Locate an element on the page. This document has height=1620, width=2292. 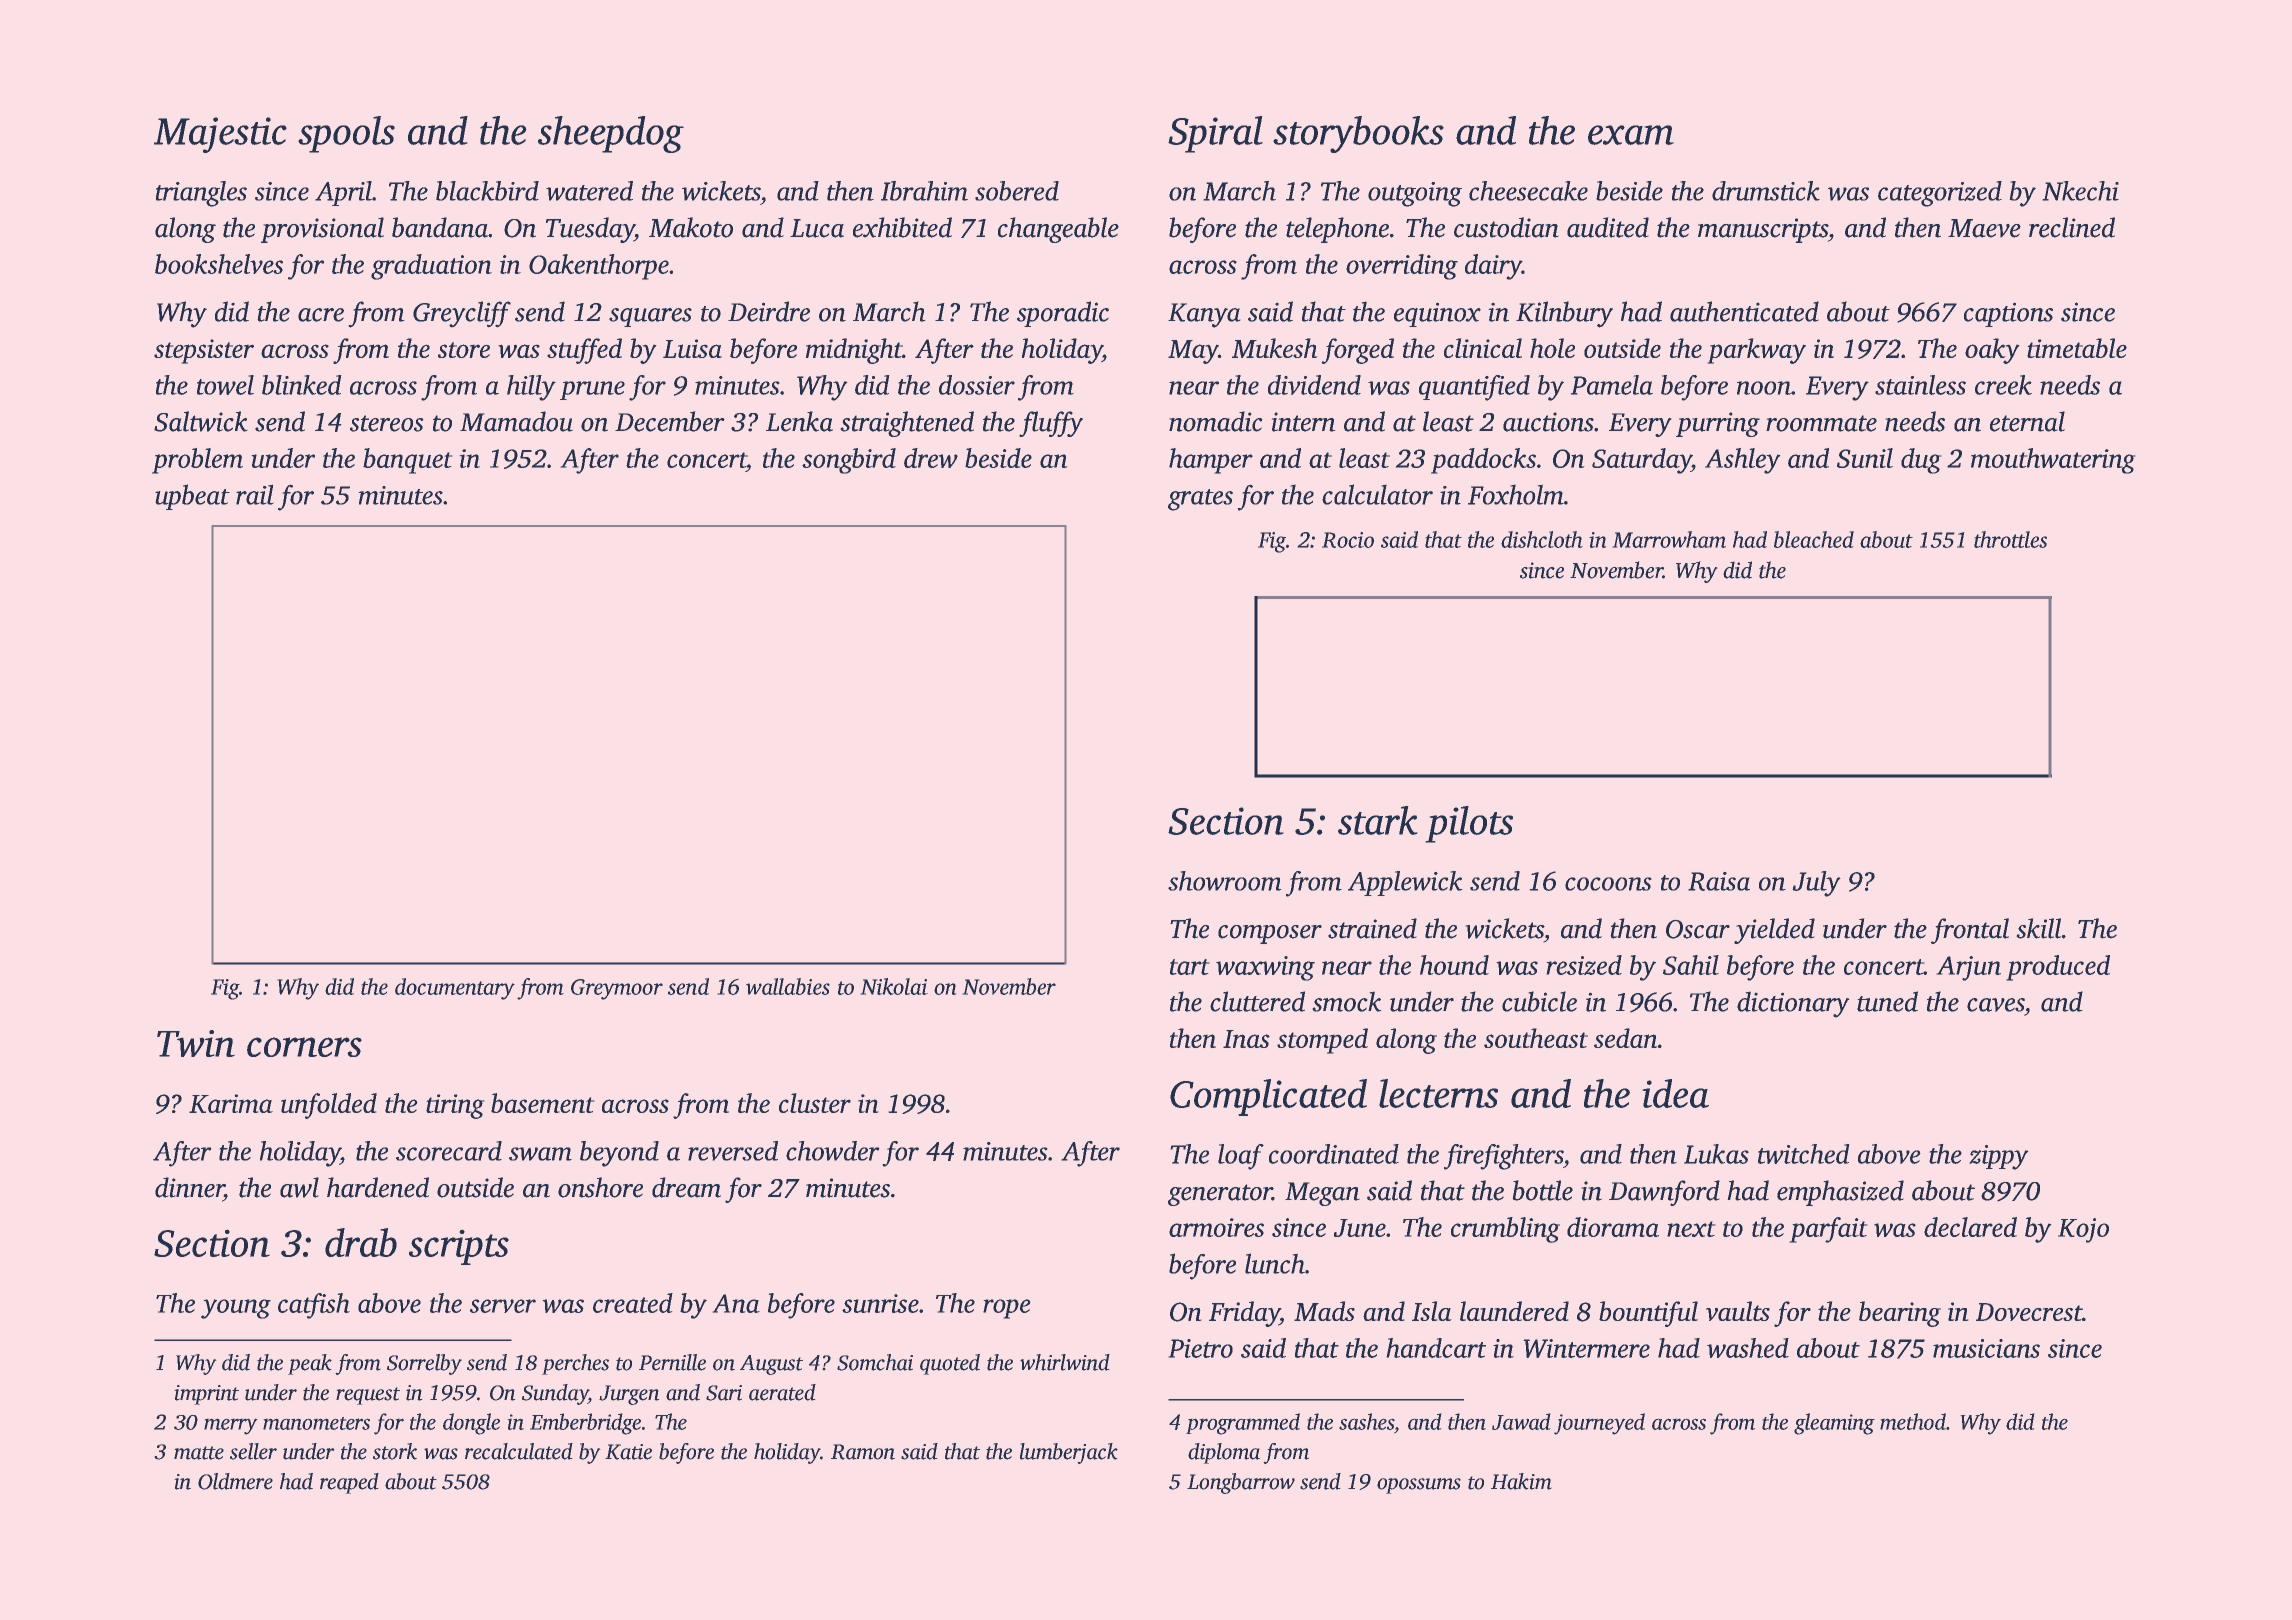
calculator is located at coordinates (1377, 494).
